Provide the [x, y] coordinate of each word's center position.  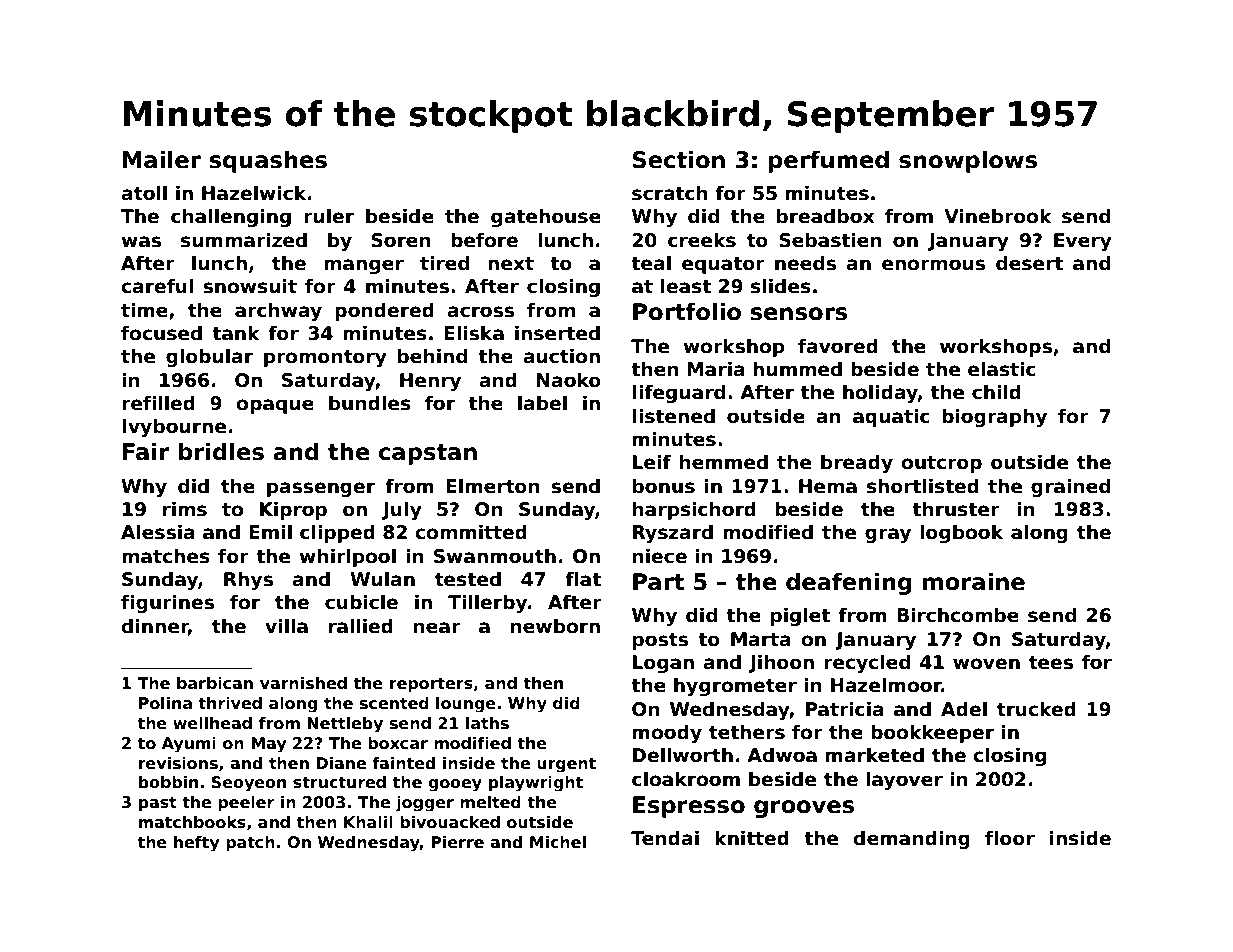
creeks [702, 240]
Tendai [665, 838]
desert [1029, 263]
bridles [221, 451]
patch [250, 843]
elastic [1002, 369]
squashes [268, 161]
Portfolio [687, 311]
